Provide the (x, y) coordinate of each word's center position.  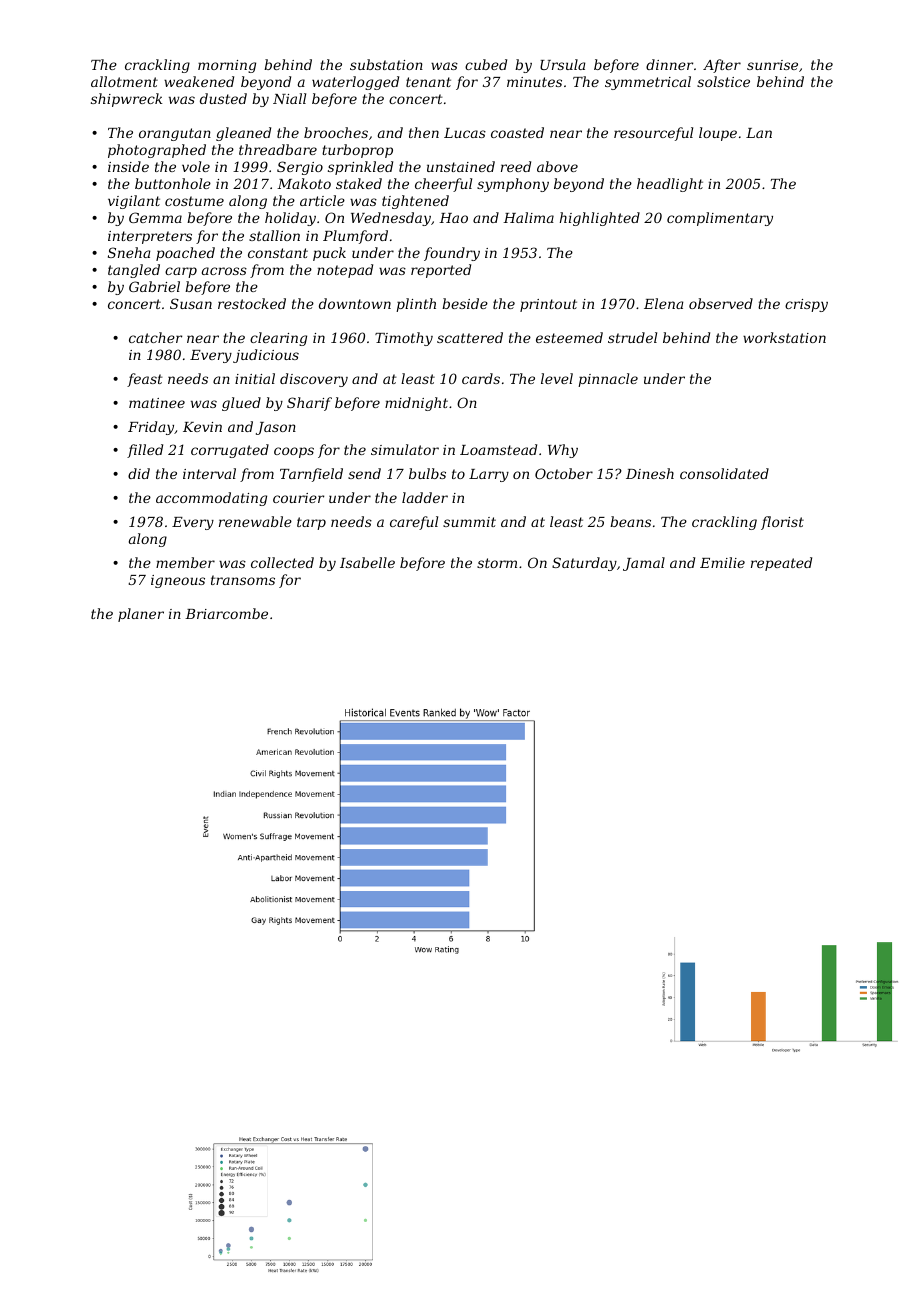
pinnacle (608, 380)
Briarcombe (226, 613)
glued (241, 404)
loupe (718, 134)
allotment (124, 81)
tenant (428, 82)
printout (548, 305)
